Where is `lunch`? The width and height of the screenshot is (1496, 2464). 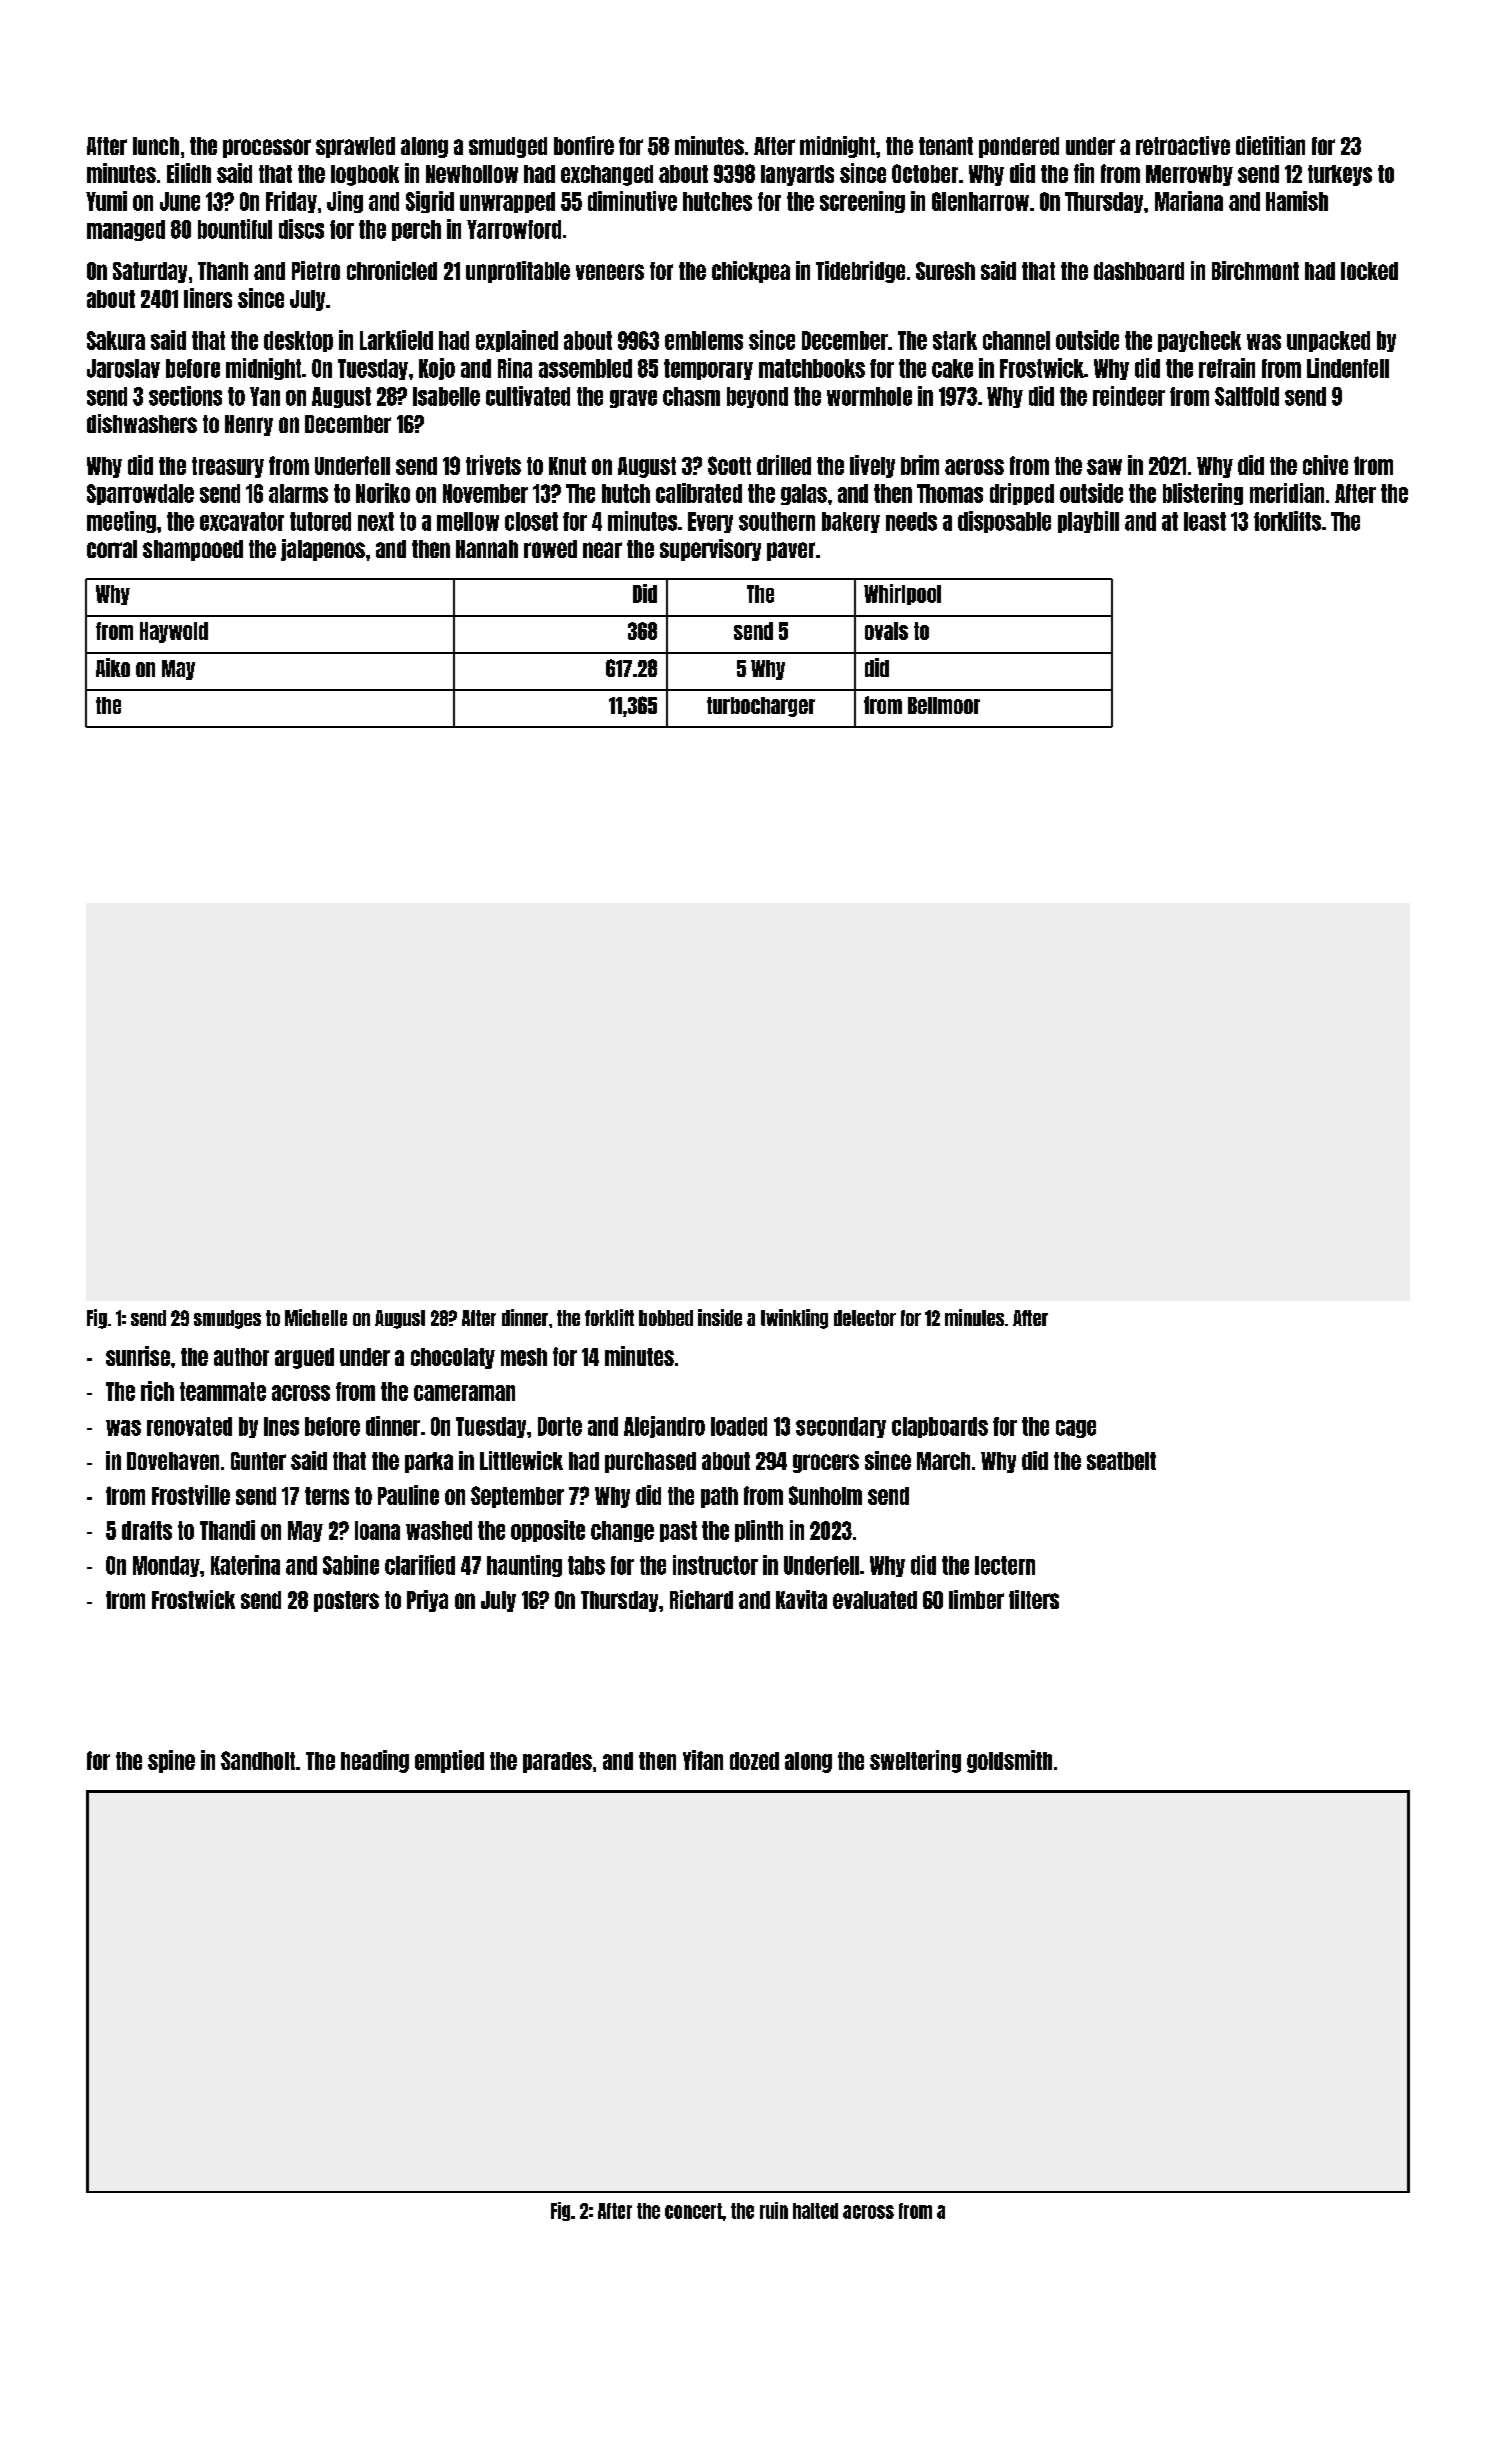 lunch is located at coordinates (156, 146).
